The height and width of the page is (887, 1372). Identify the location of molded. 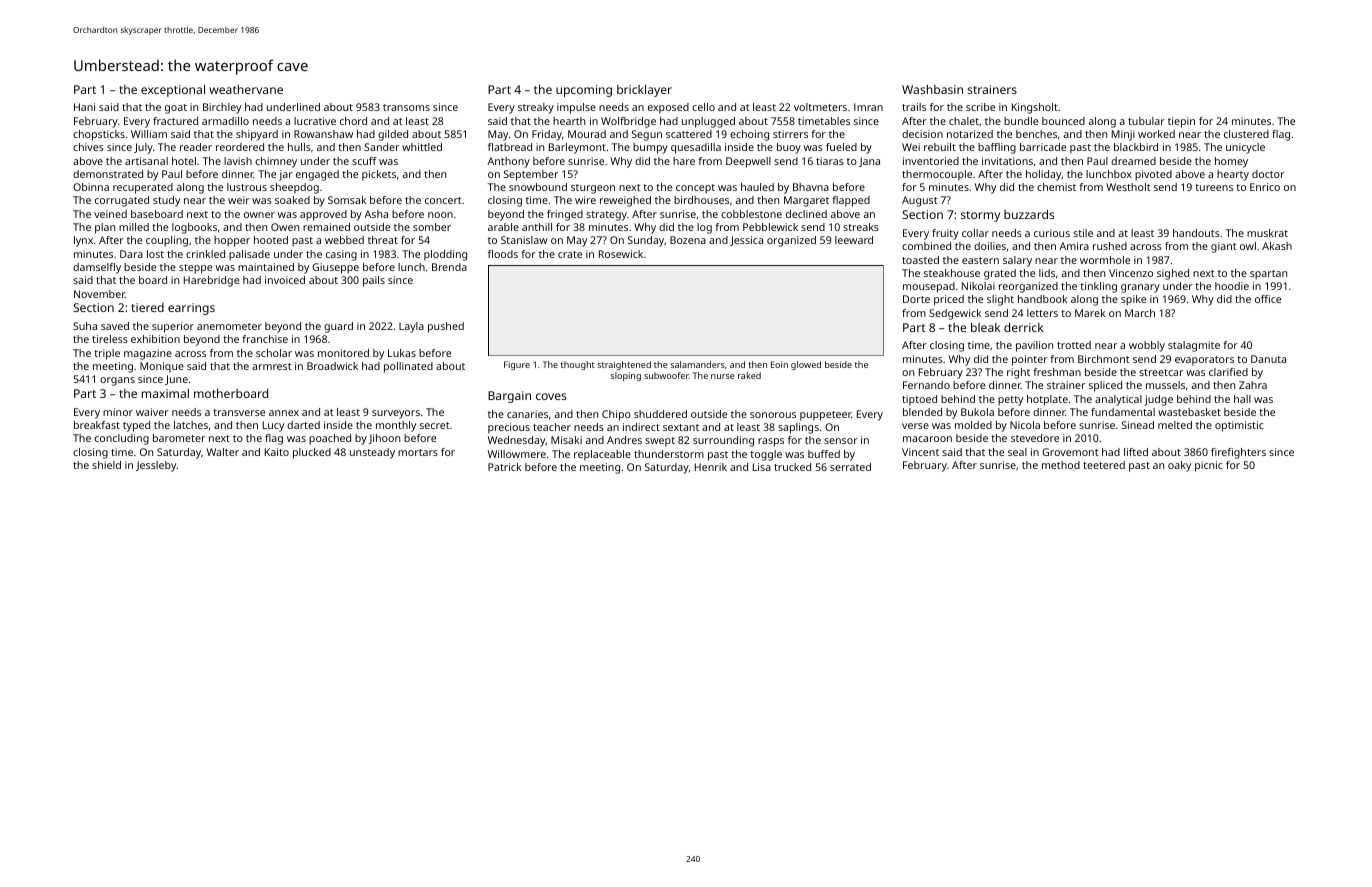
(973, 425).
